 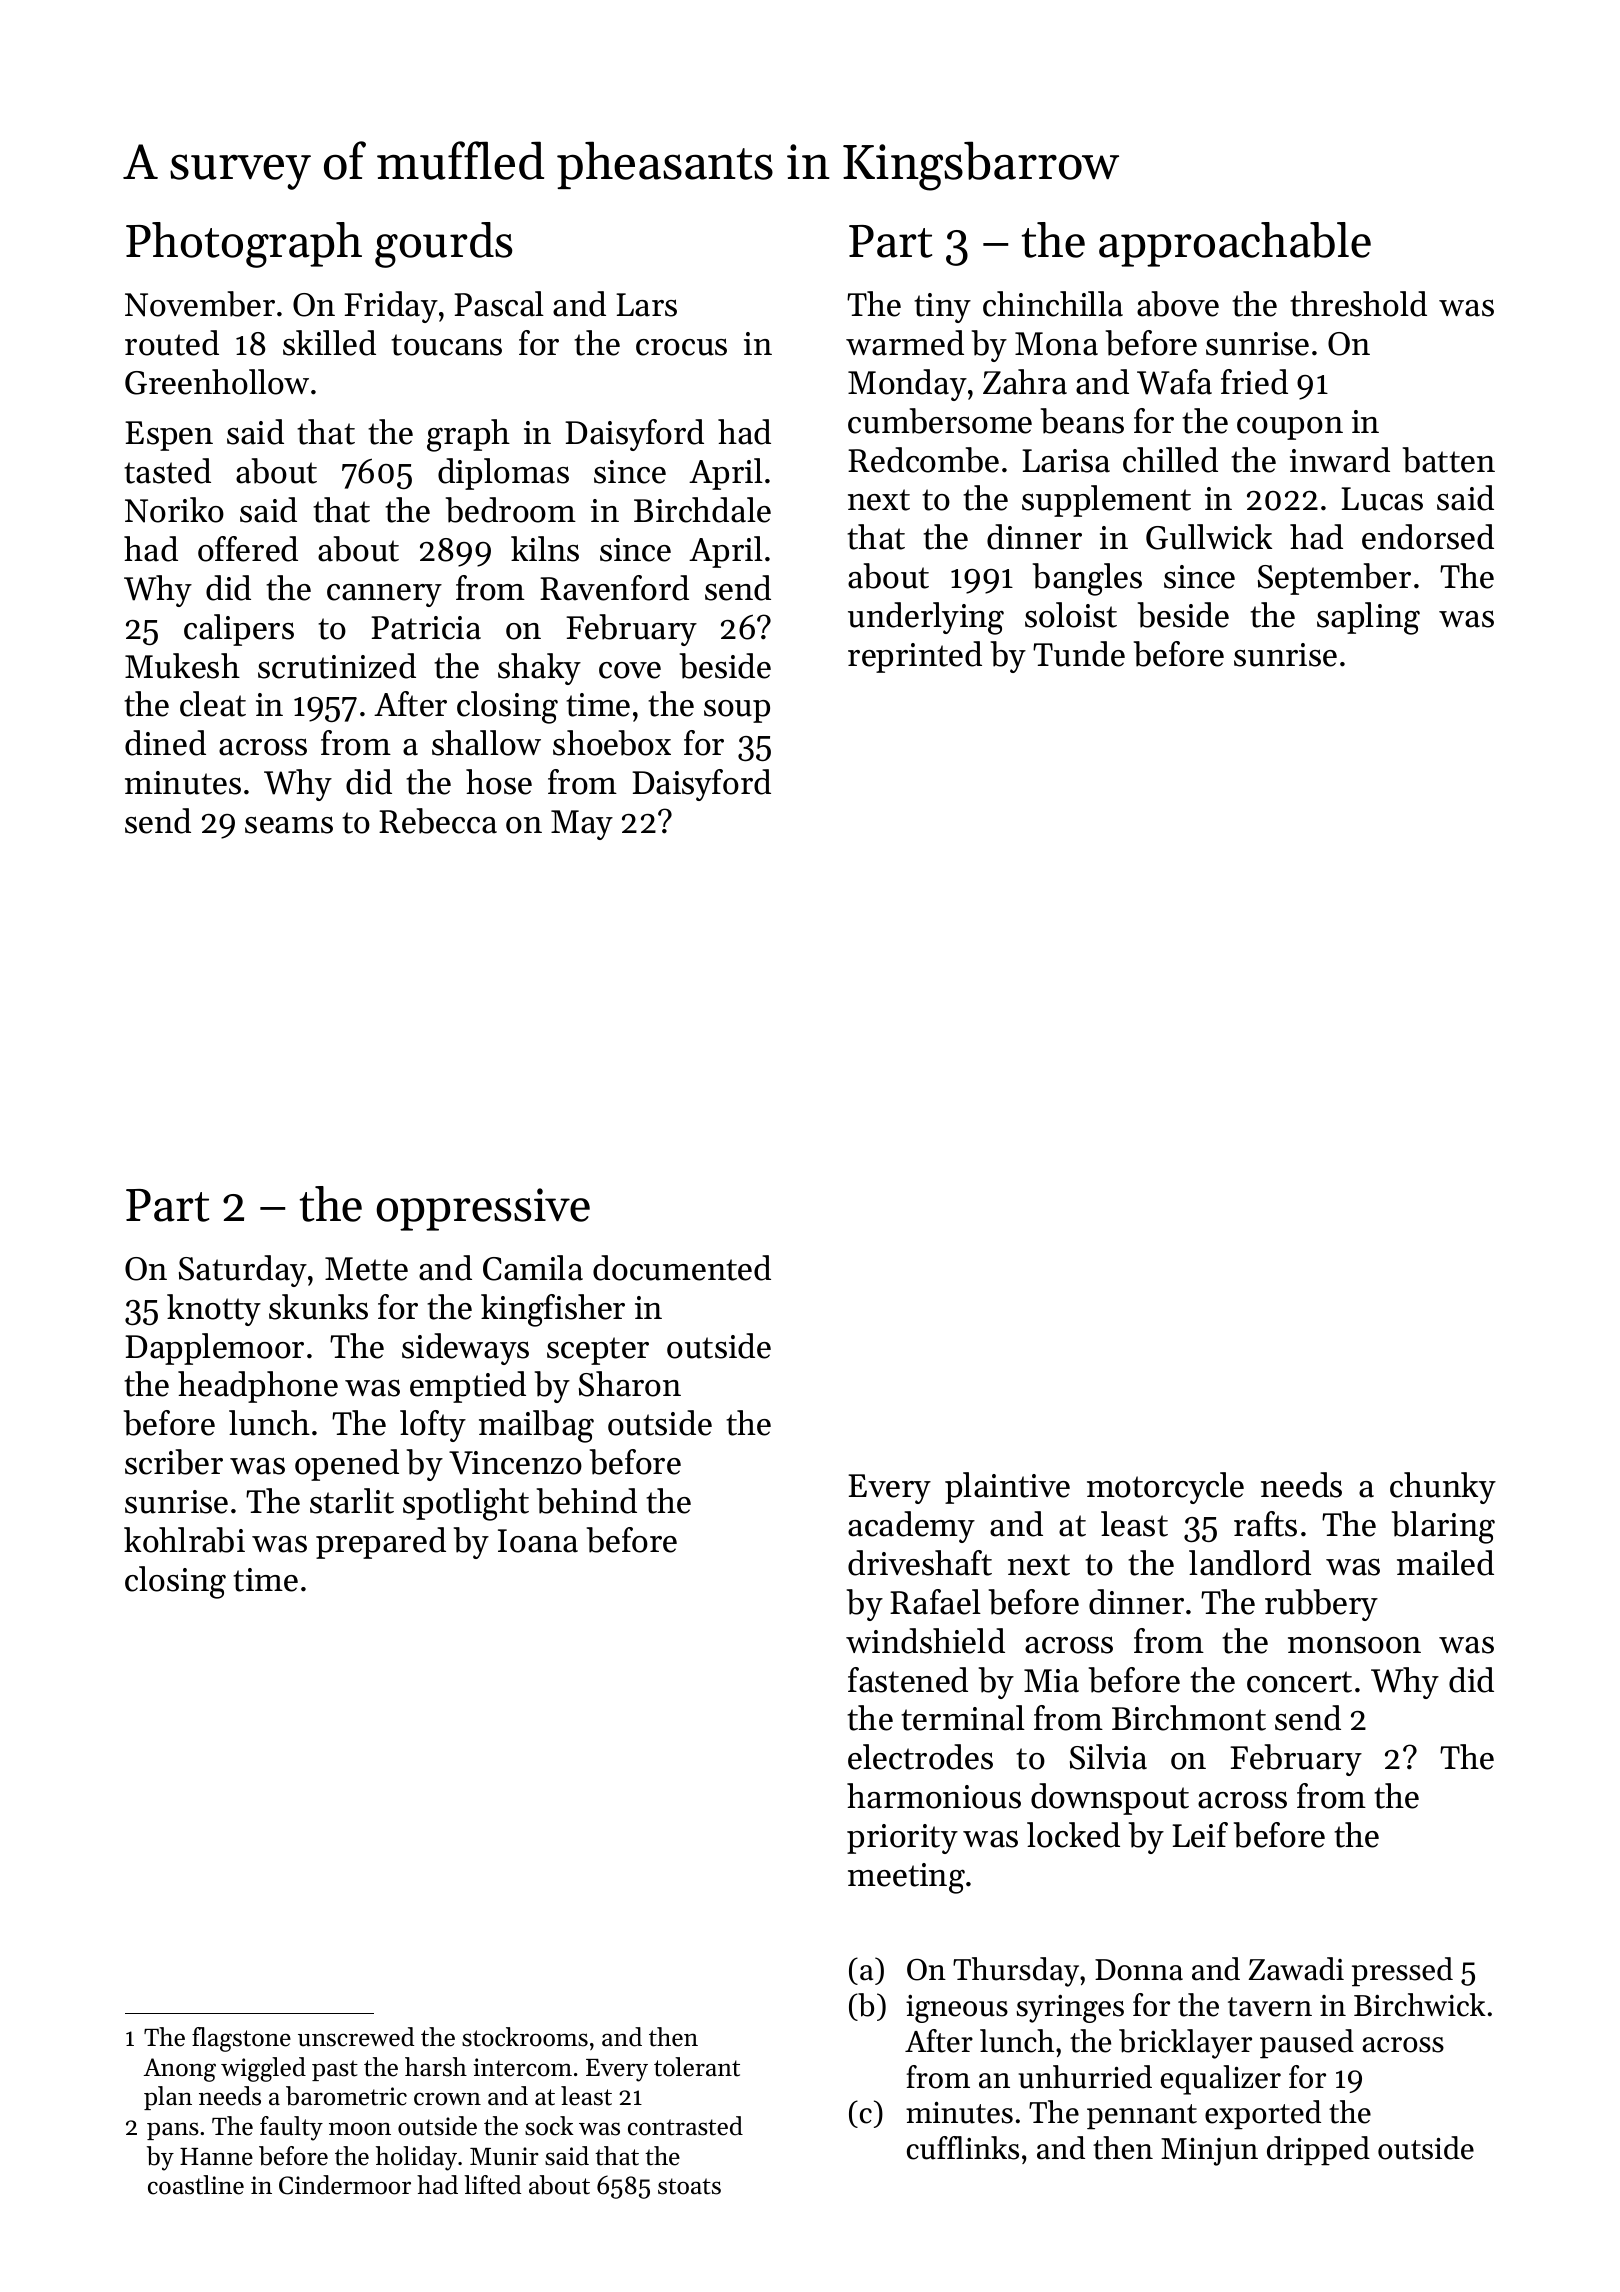 I want to click on plaintive, so click(x=1007, y=1488).
